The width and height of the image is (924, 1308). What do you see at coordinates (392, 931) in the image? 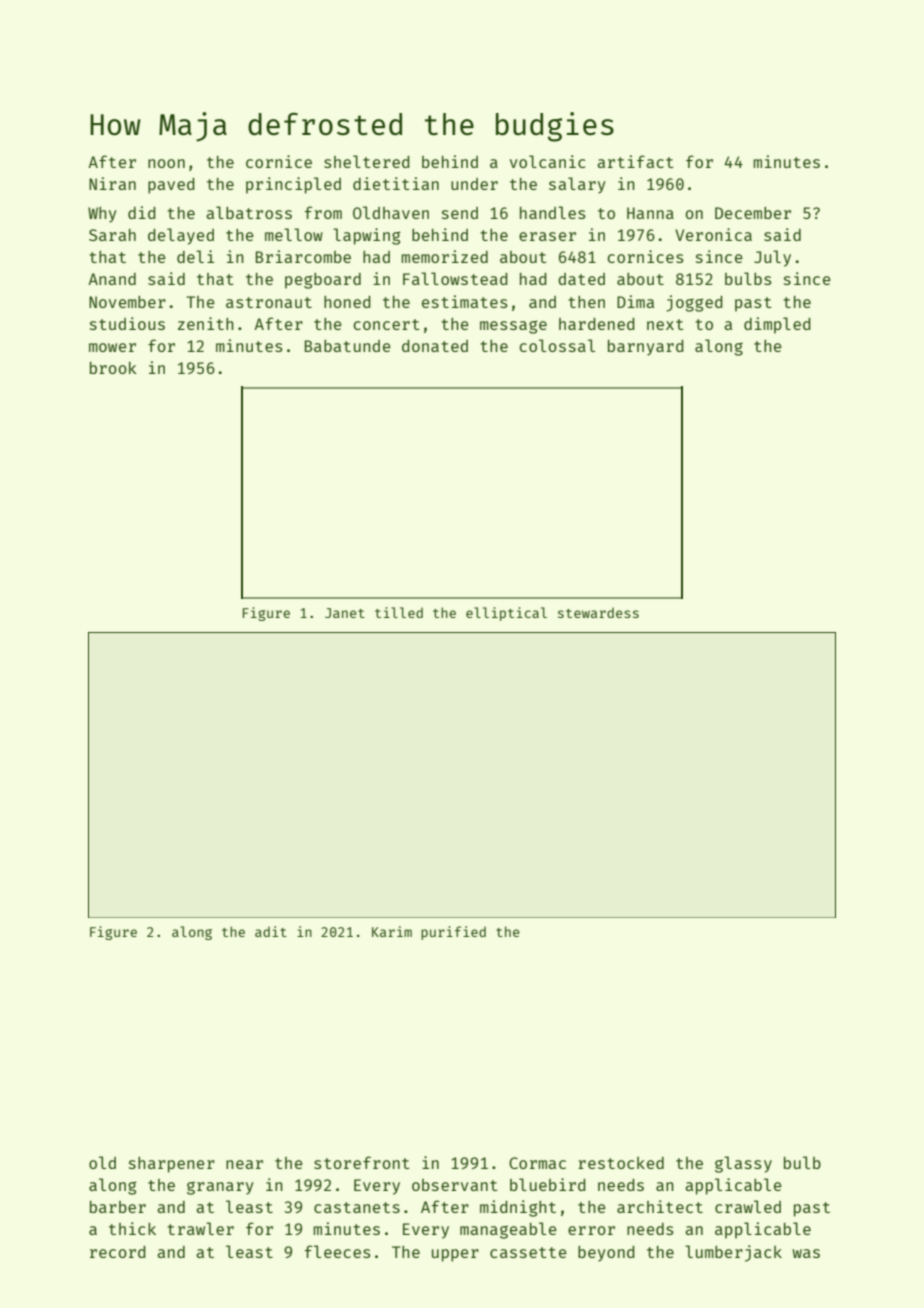
I see `Karim` at bounding box center [392, 931].
